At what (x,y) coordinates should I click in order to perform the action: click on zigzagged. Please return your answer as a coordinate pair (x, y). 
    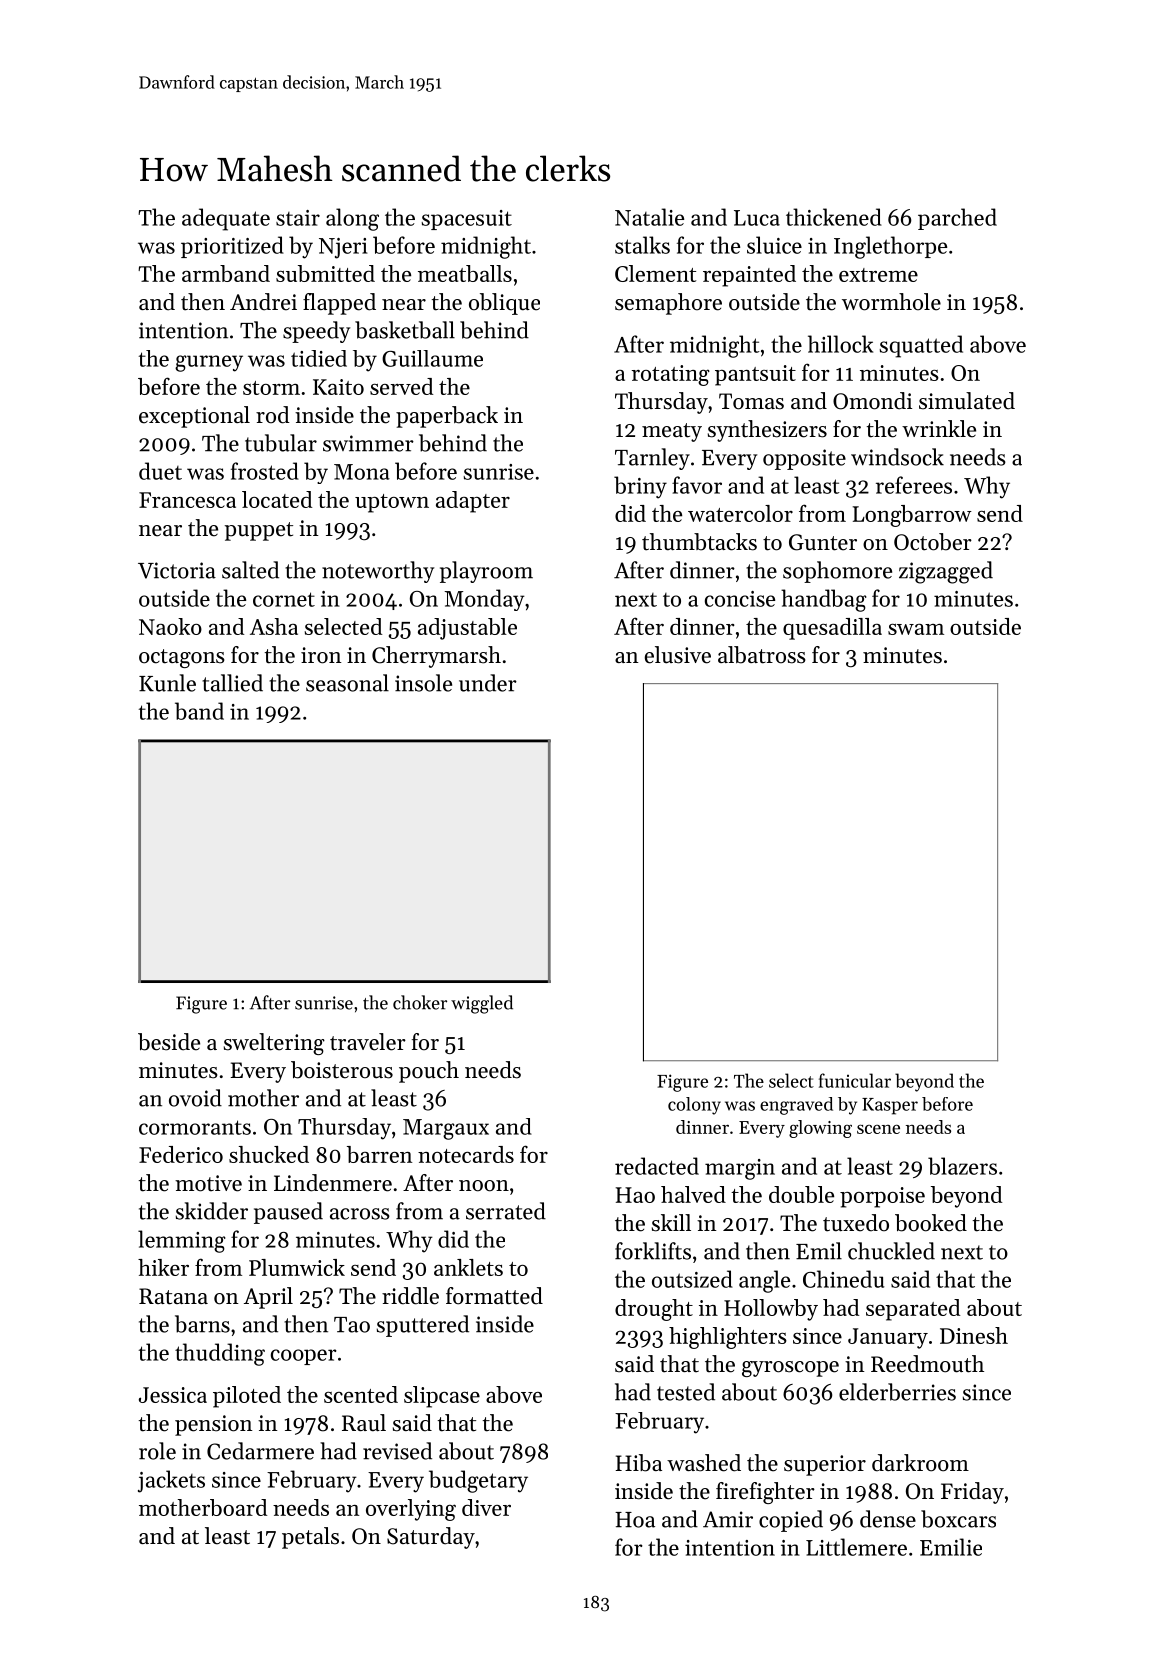
    Looking at the image, I should click on (946, 572).
